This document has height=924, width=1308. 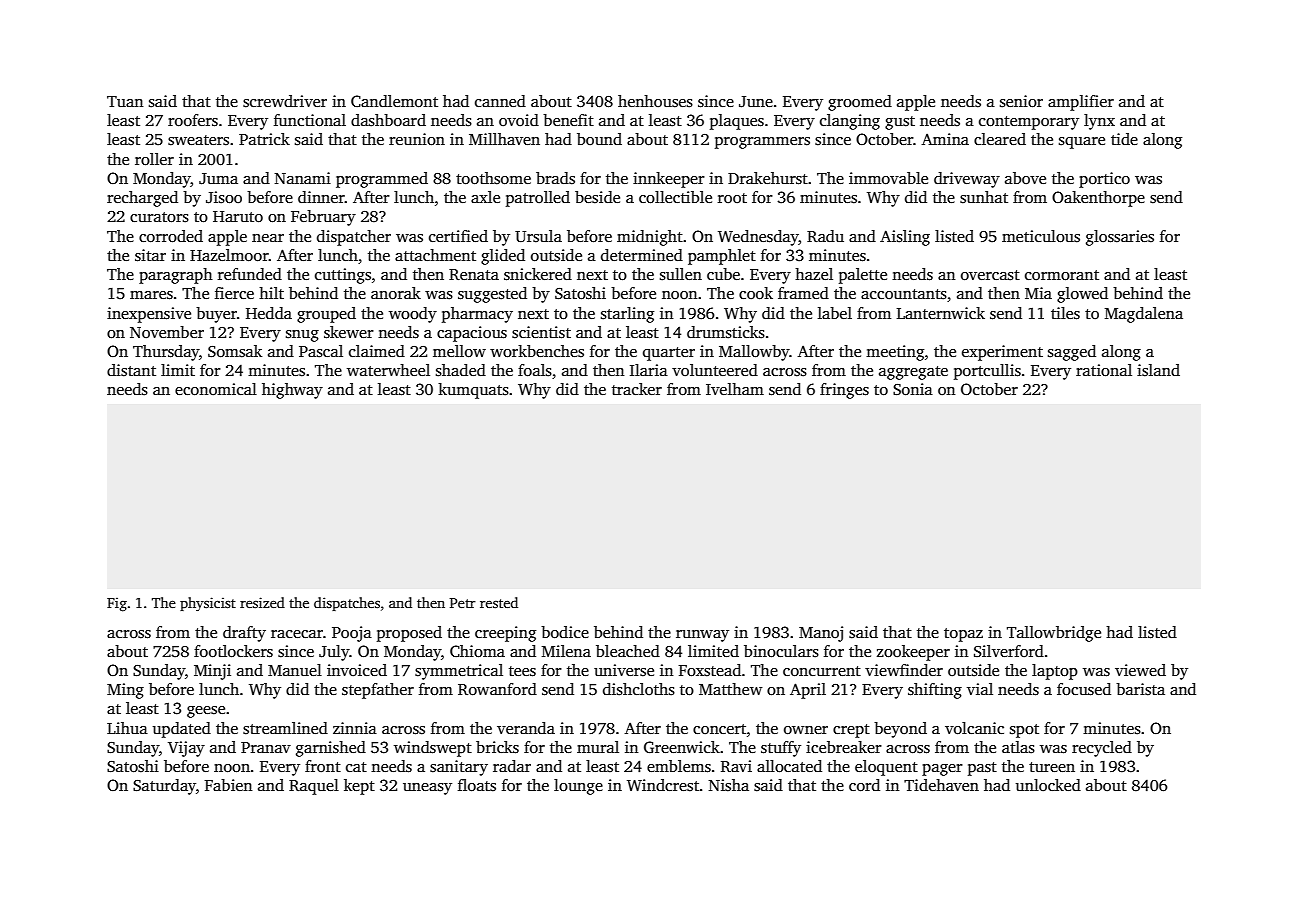 What do you see at coordinates (1104, 370) in the document?
I see `rational` at bounding box center [1104, 370].
